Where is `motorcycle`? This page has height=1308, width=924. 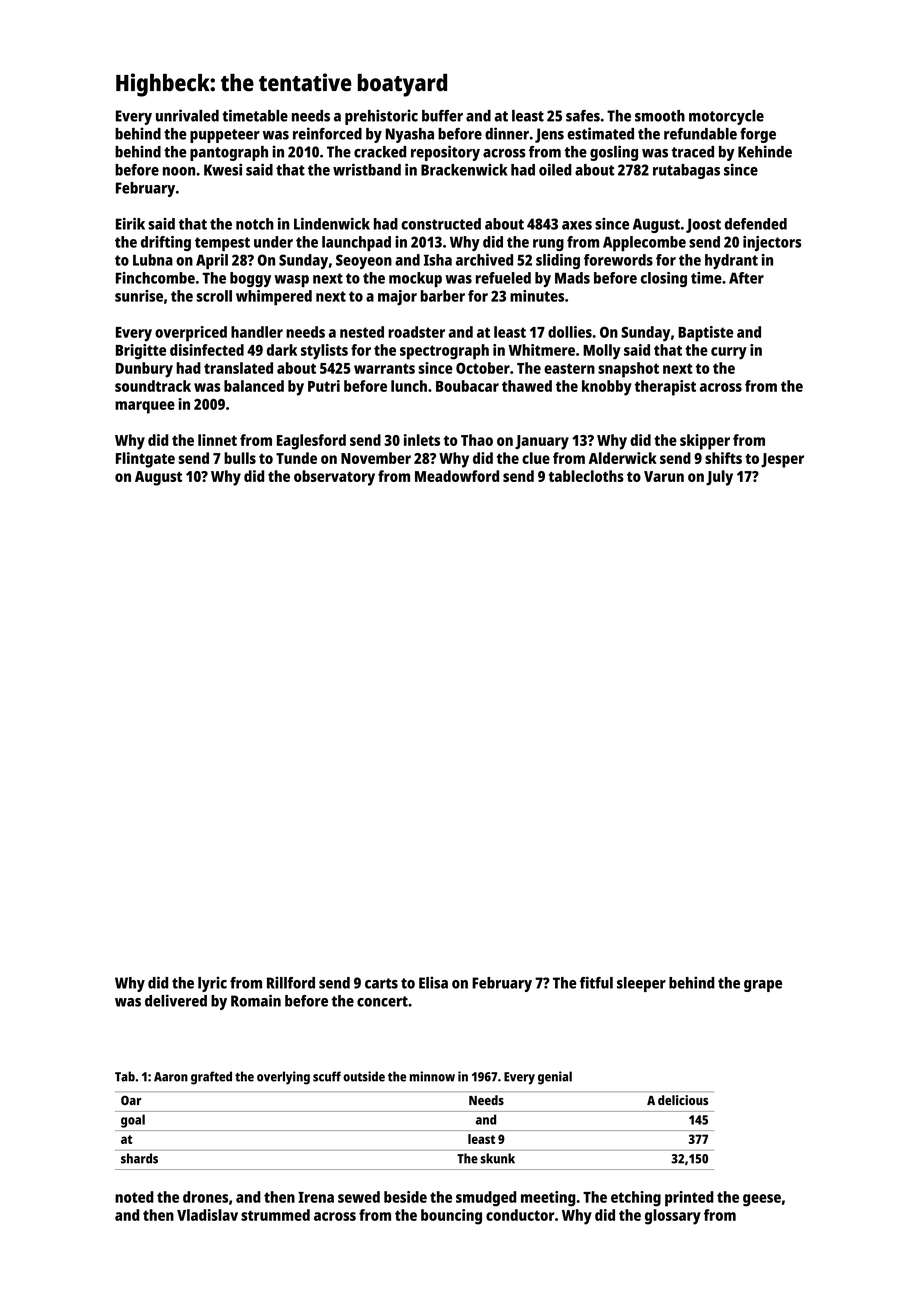
motorcycle is located at coordinates (726, 117).
